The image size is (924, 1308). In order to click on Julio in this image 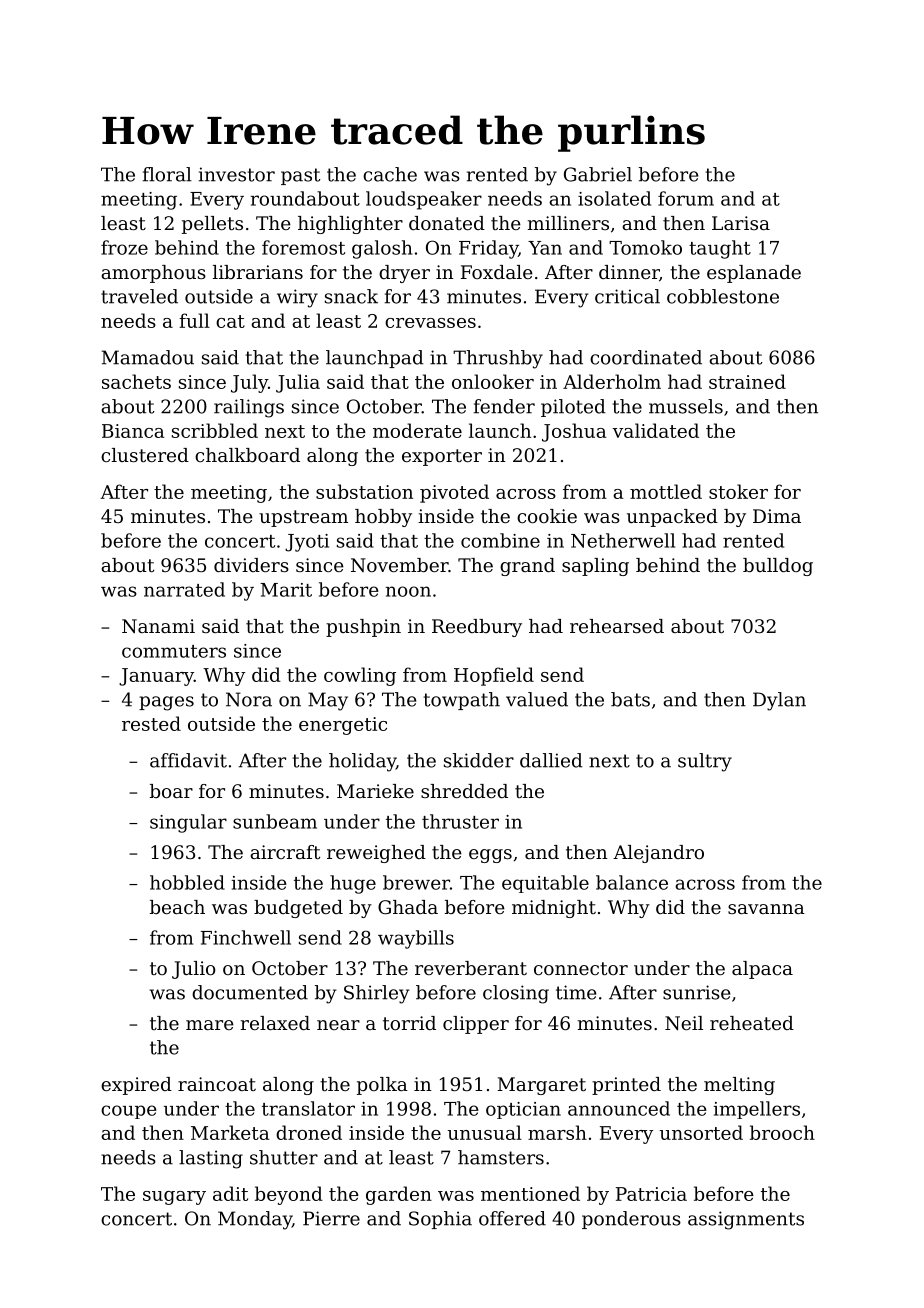, I will do `click(194, 970)`.
